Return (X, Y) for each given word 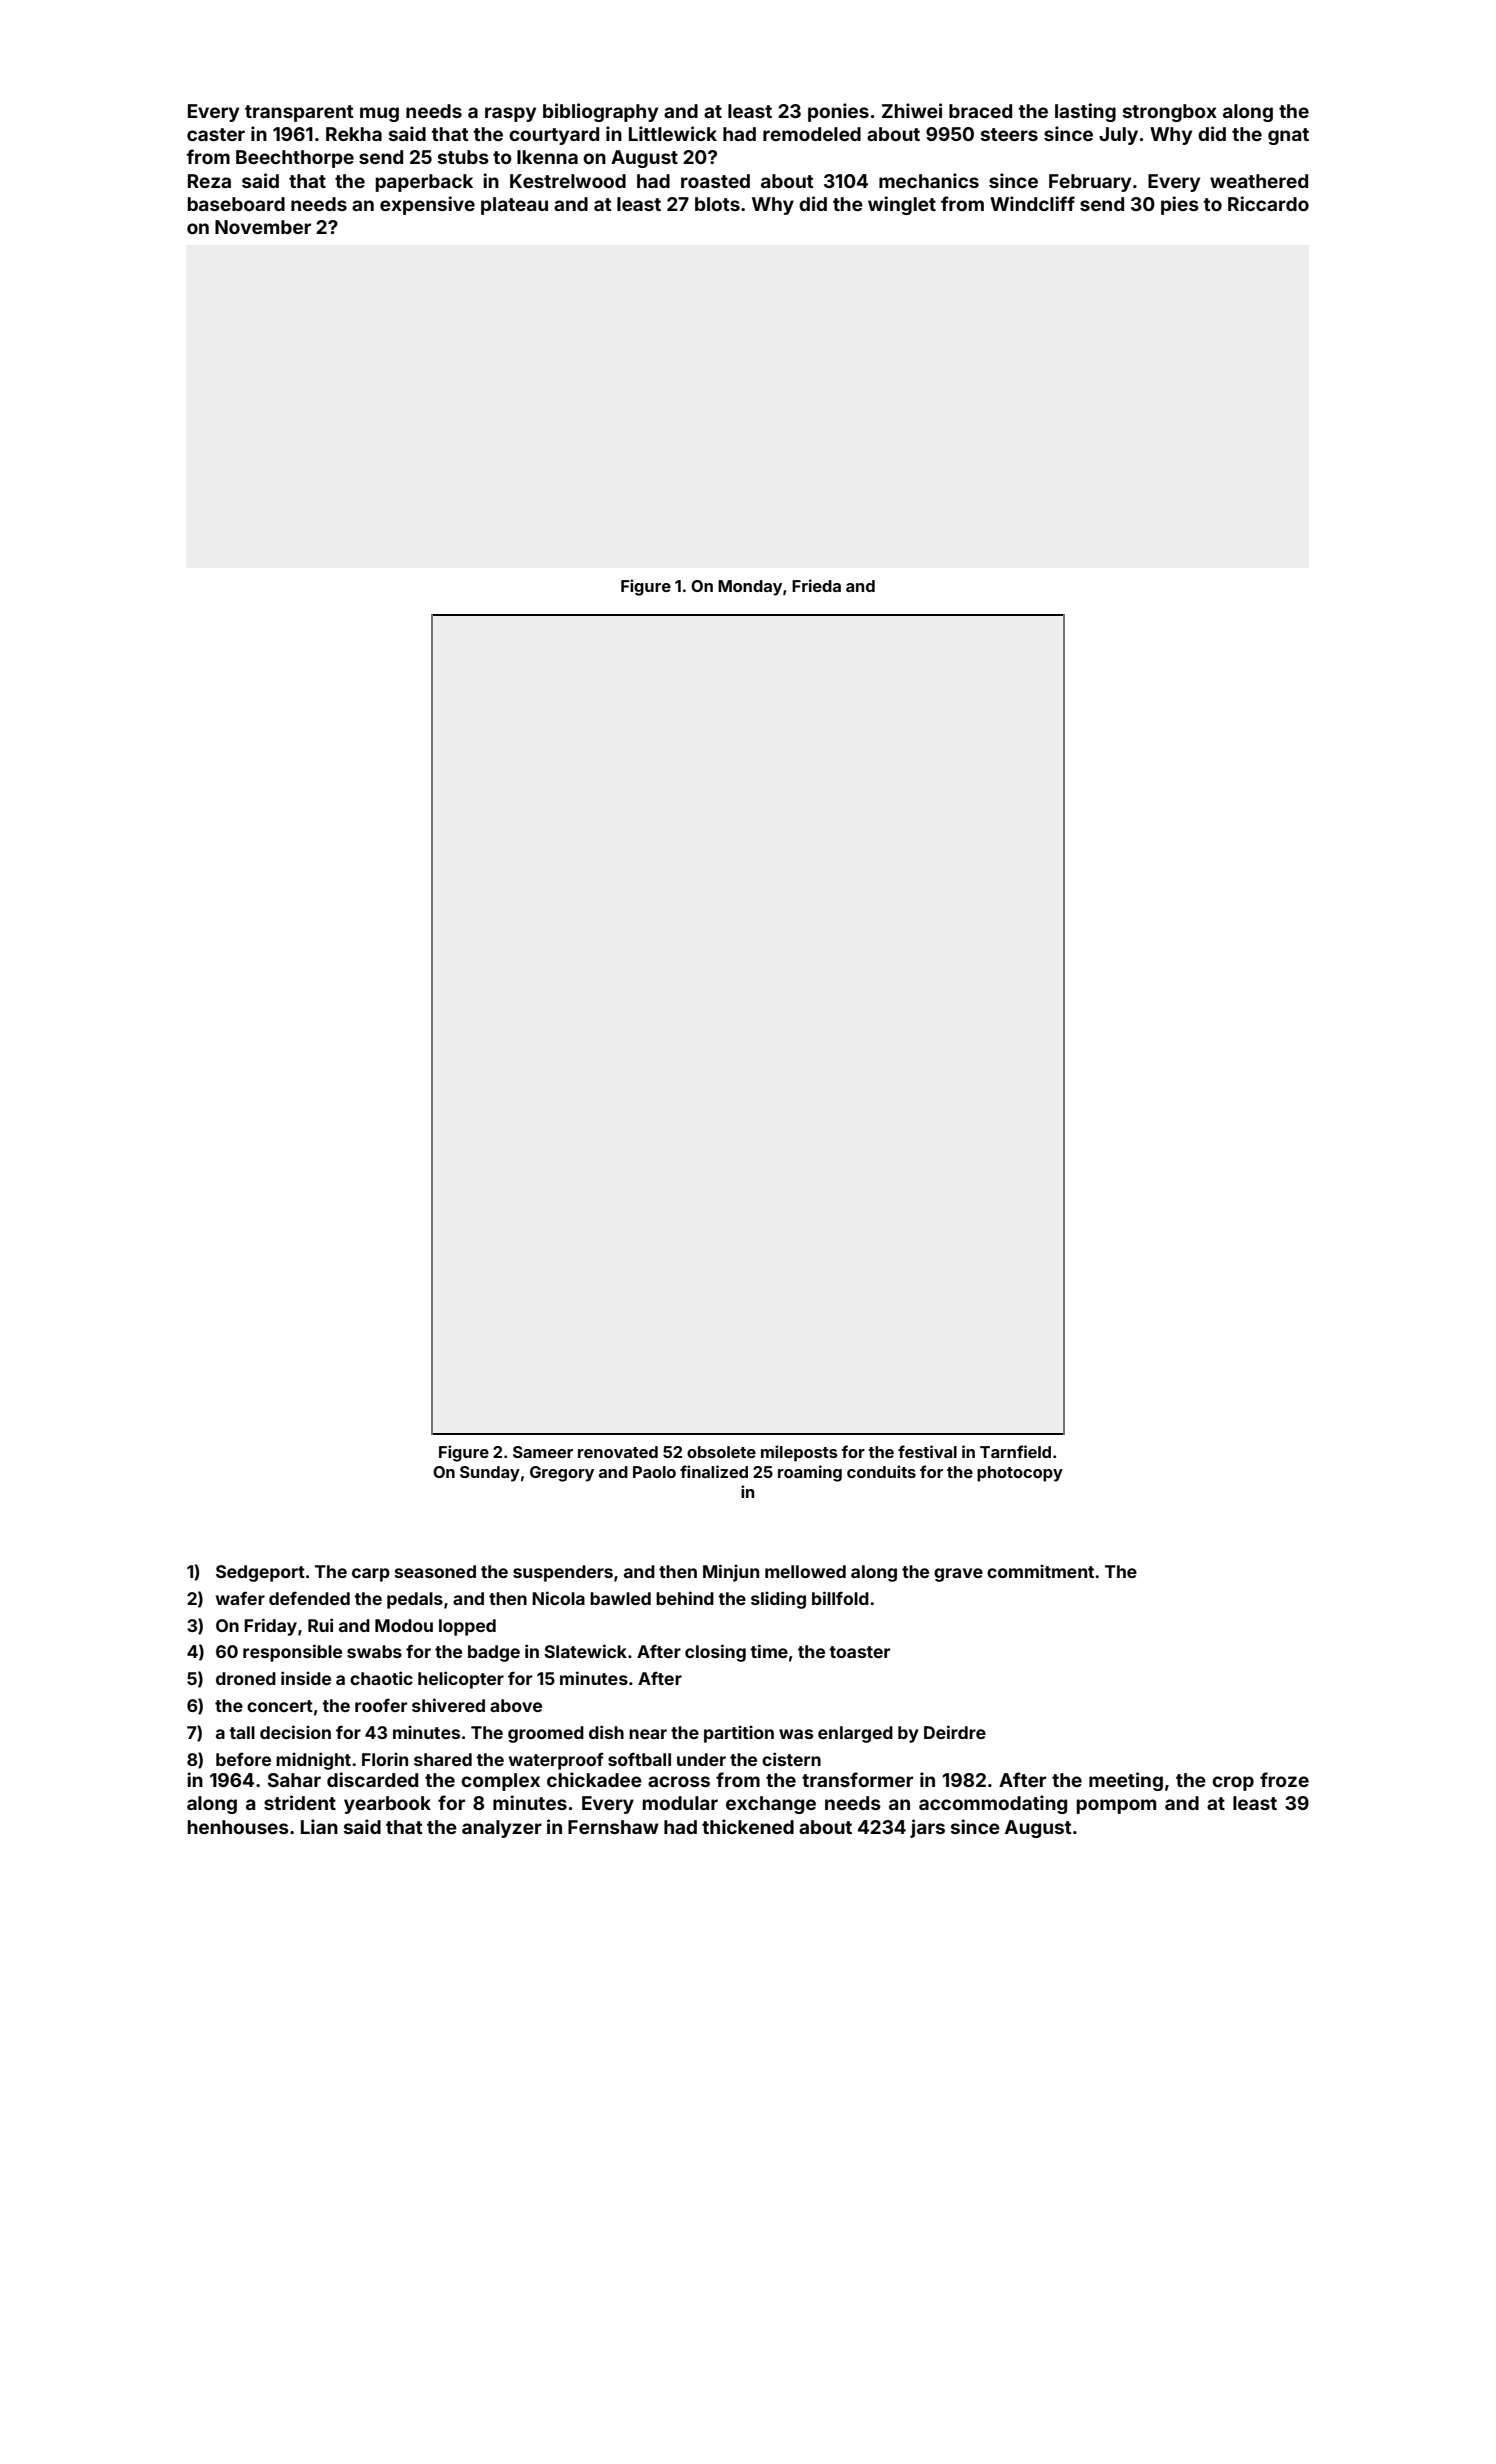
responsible (292, 1653)
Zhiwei (912, 110)
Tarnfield (1015, 1451)
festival (927, 1451)
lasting (1085, 112)
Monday (750, 588)
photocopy (1020, 1474)
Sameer (543, 1452)
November (263, 227)
